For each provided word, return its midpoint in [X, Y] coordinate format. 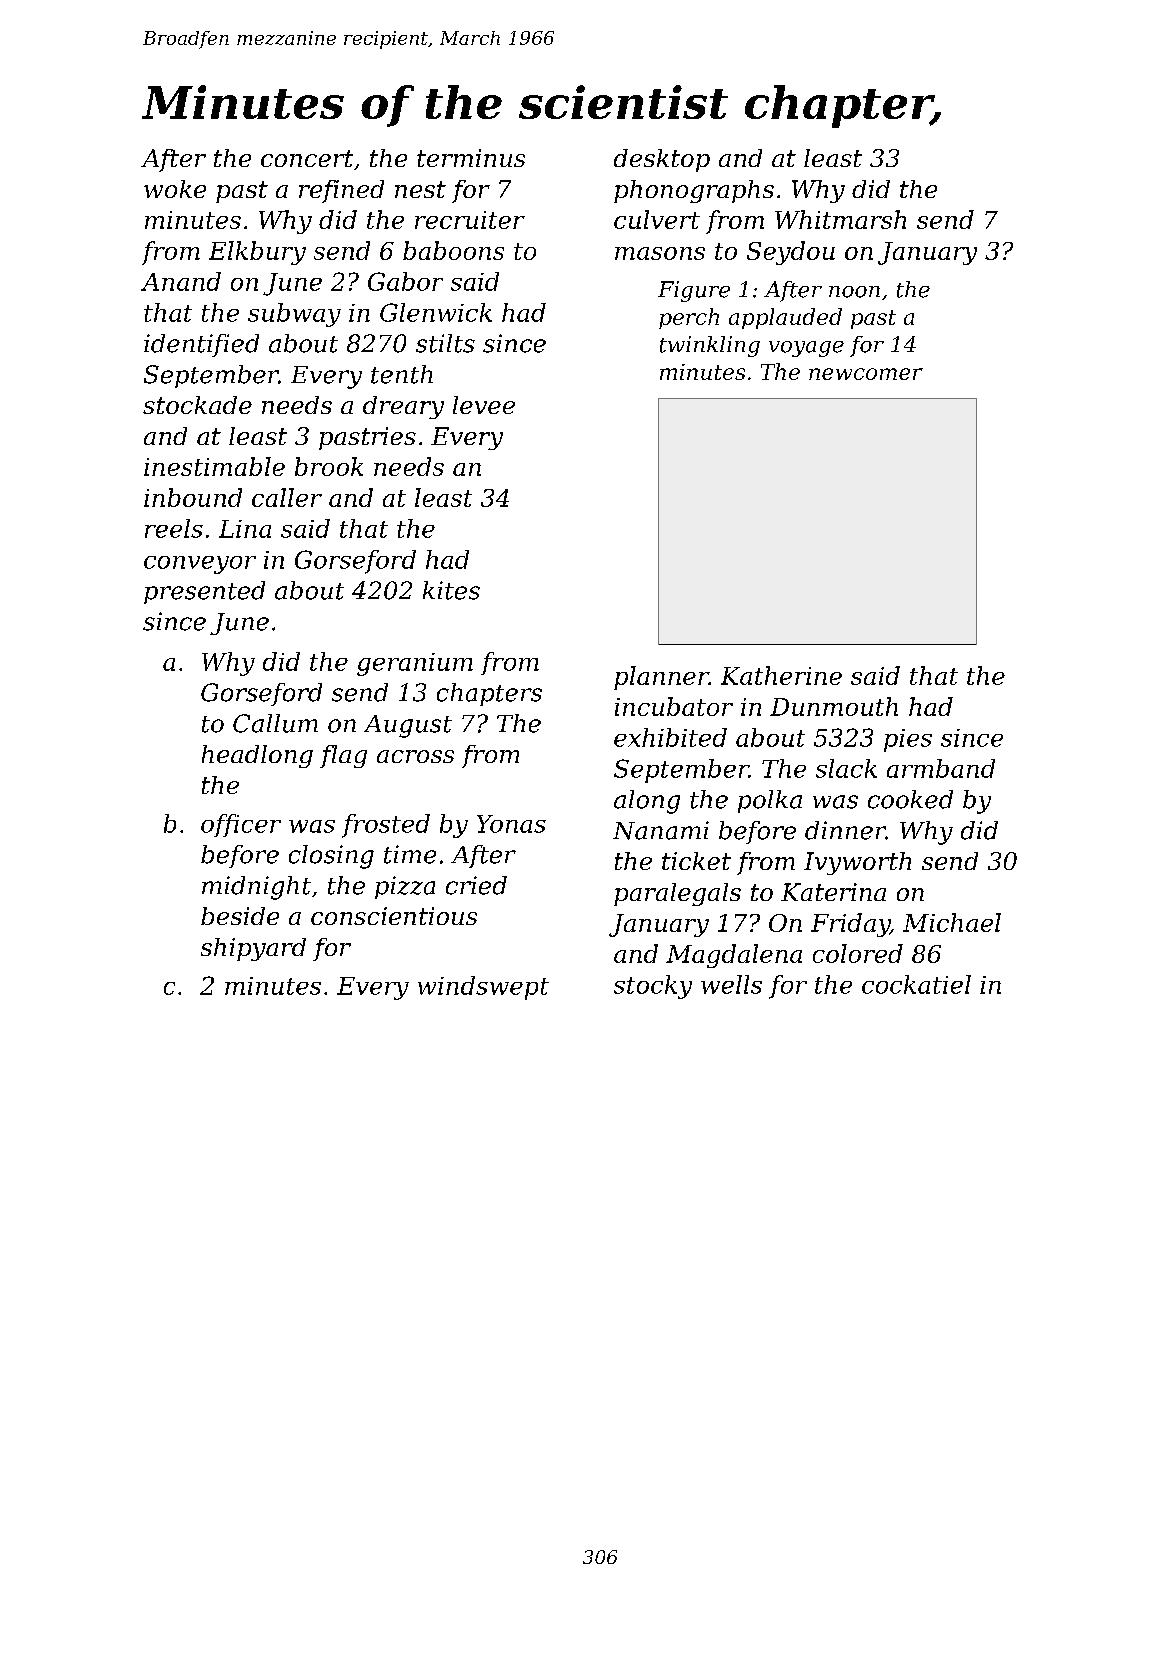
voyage [806, 349]
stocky [653, 987]
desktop [662, 160]
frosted [386, 826]
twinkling [710, 346]
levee [484, 405]
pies [908, 740]
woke [175, 189]
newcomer [866, 374]
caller [287, 497]
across [415, 756]
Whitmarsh [840, 219]
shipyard [253, 949]
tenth [402, 374]
